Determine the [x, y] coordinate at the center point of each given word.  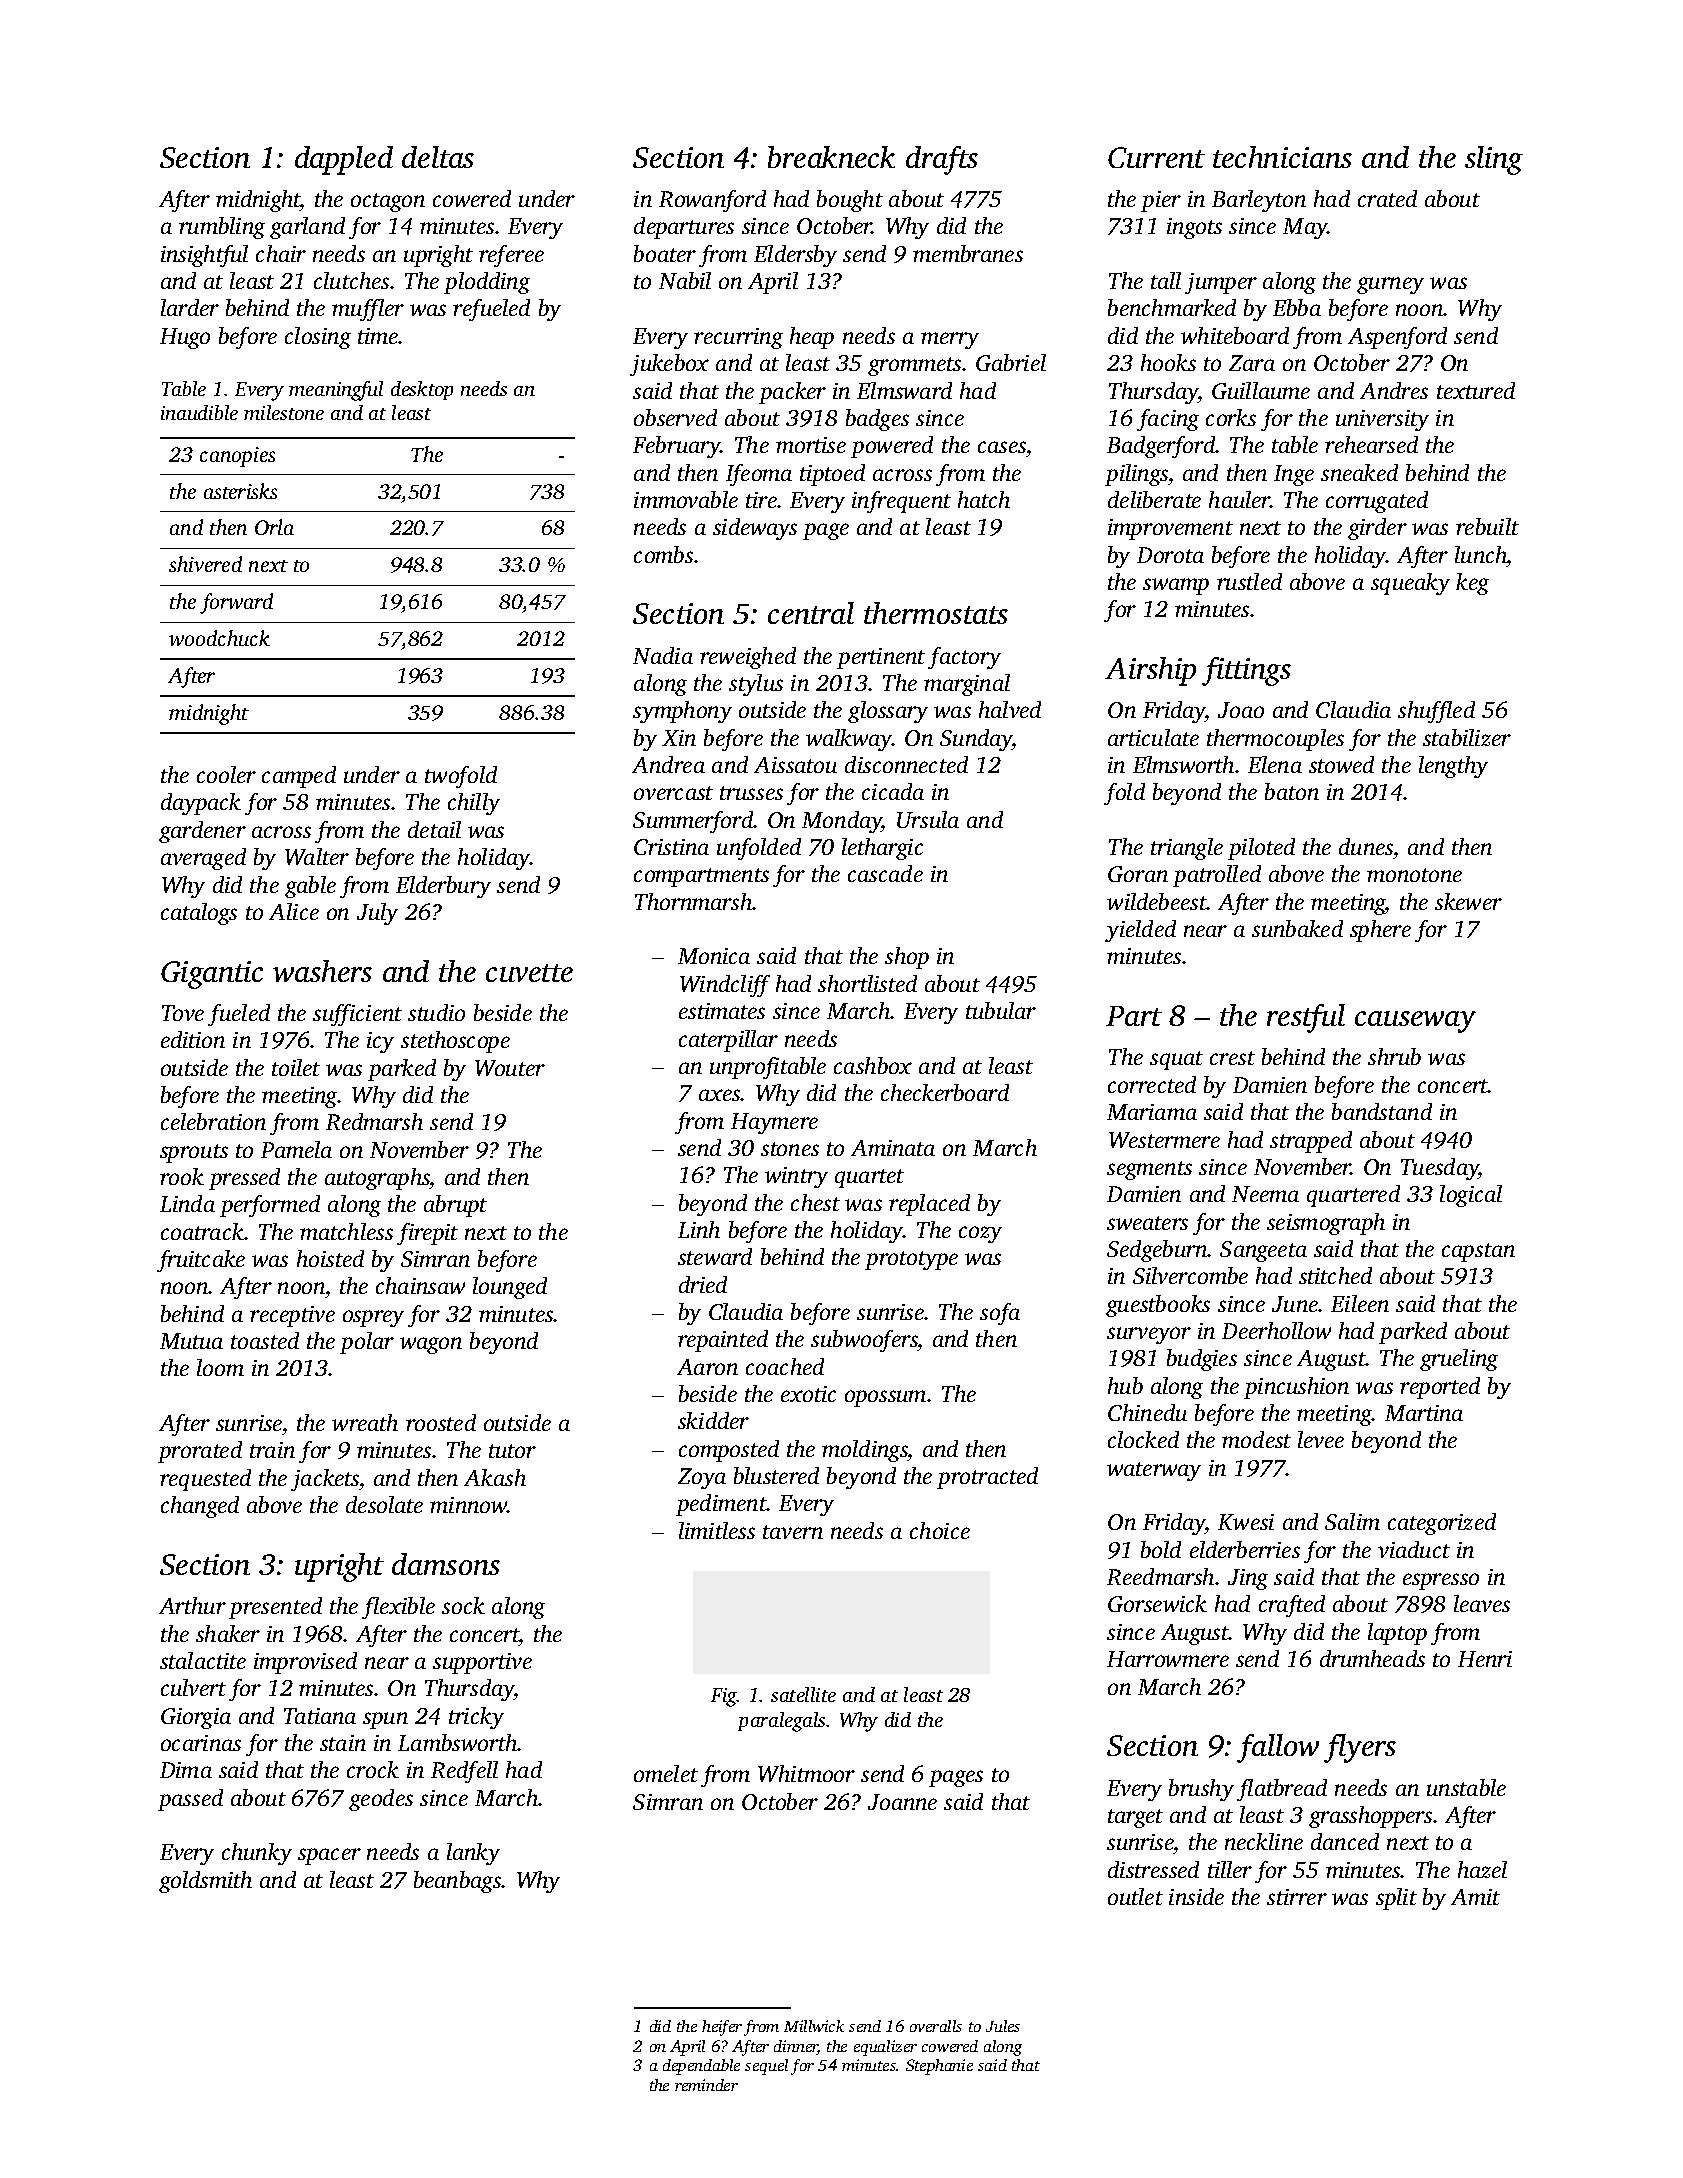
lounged [510, 1288]
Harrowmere [1168, 1659]
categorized [1442, 1524]
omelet [666, 1773]
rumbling [222, 228]
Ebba [1297, 307]
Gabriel [1011, 362]
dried [703, 1284]
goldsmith [205, 1882]
